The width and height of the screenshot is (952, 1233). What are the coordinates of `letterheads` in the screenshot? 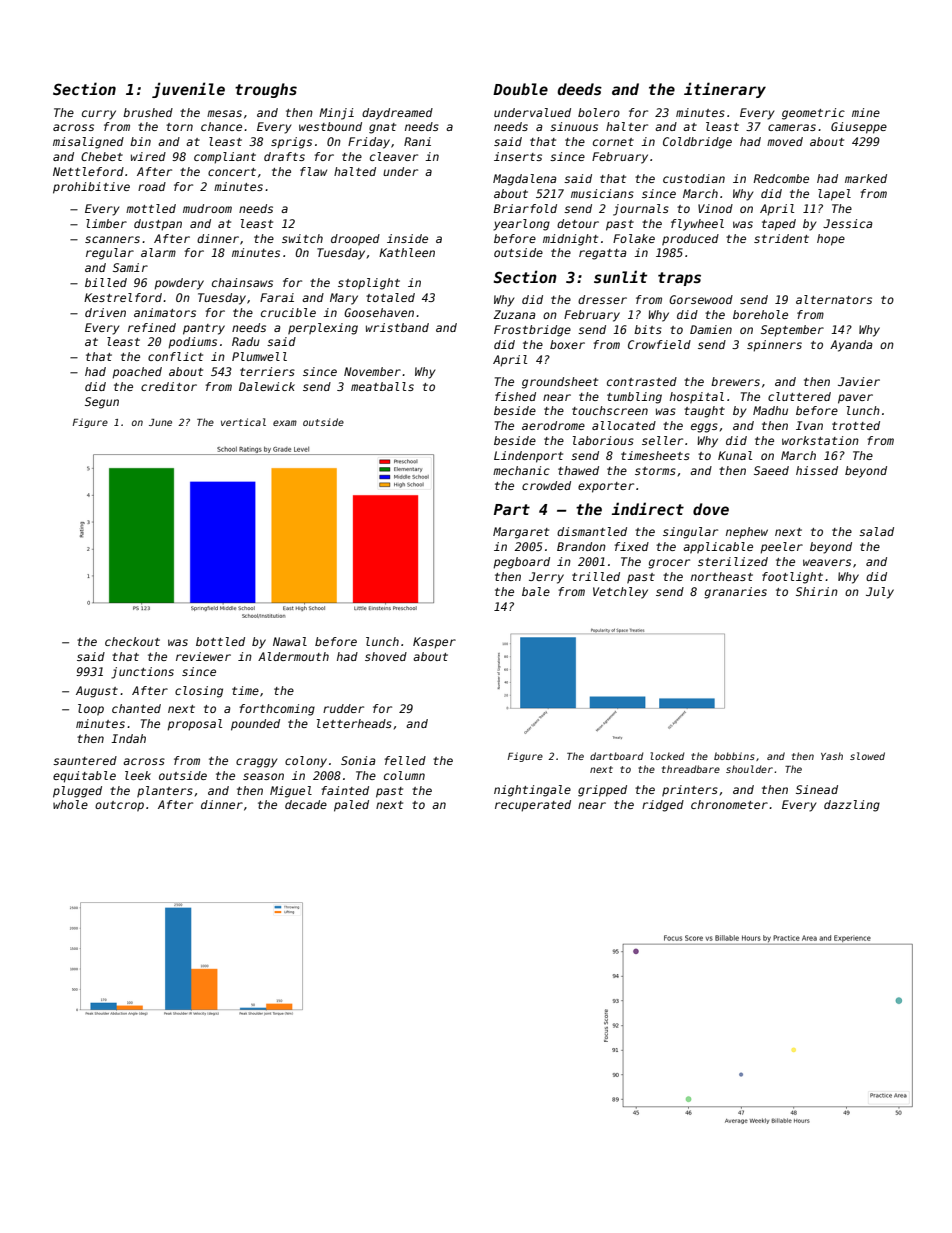 It's located at (354, 723).
